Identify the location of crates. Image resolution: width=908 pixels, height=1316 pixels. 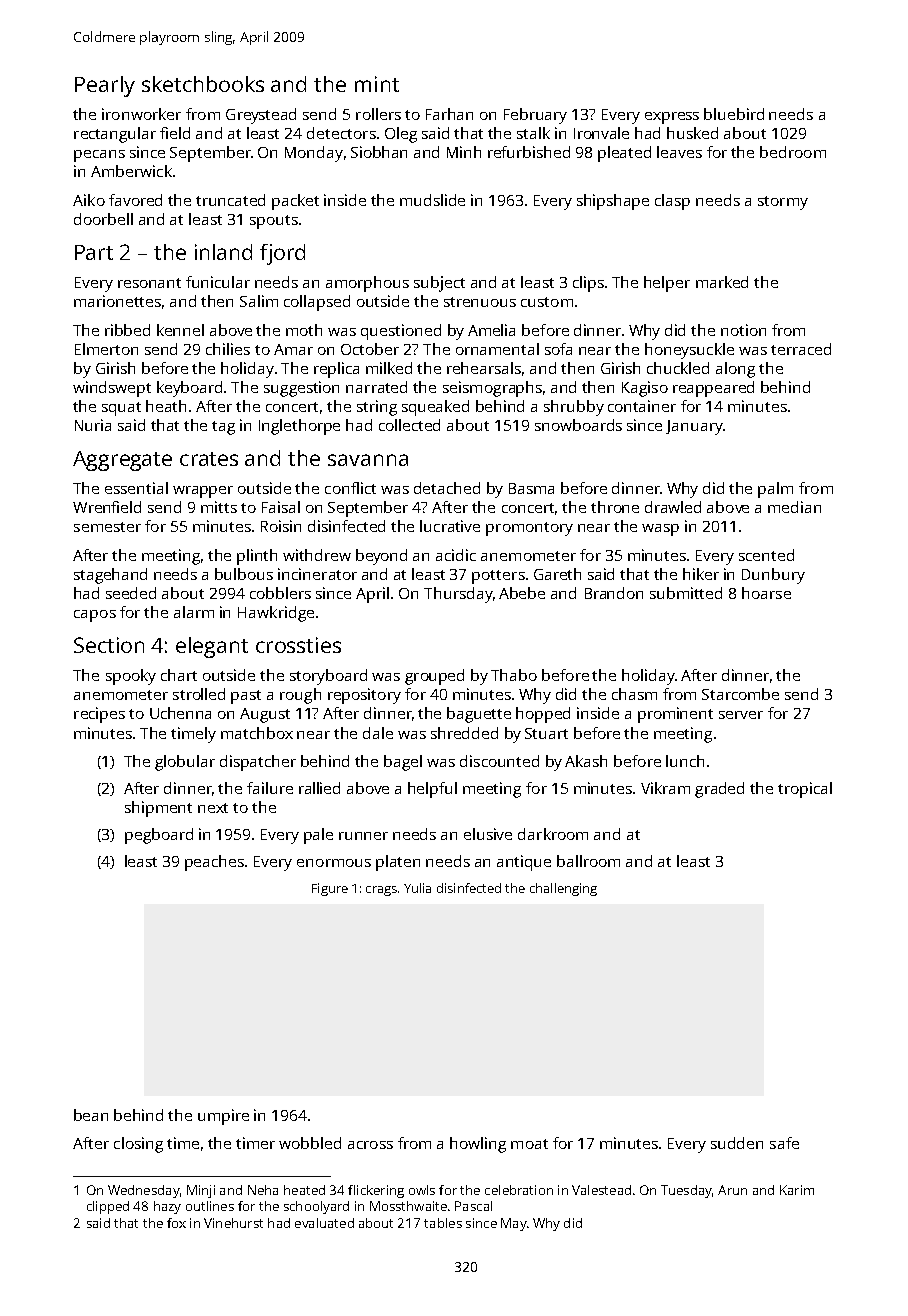
(209, 459).
